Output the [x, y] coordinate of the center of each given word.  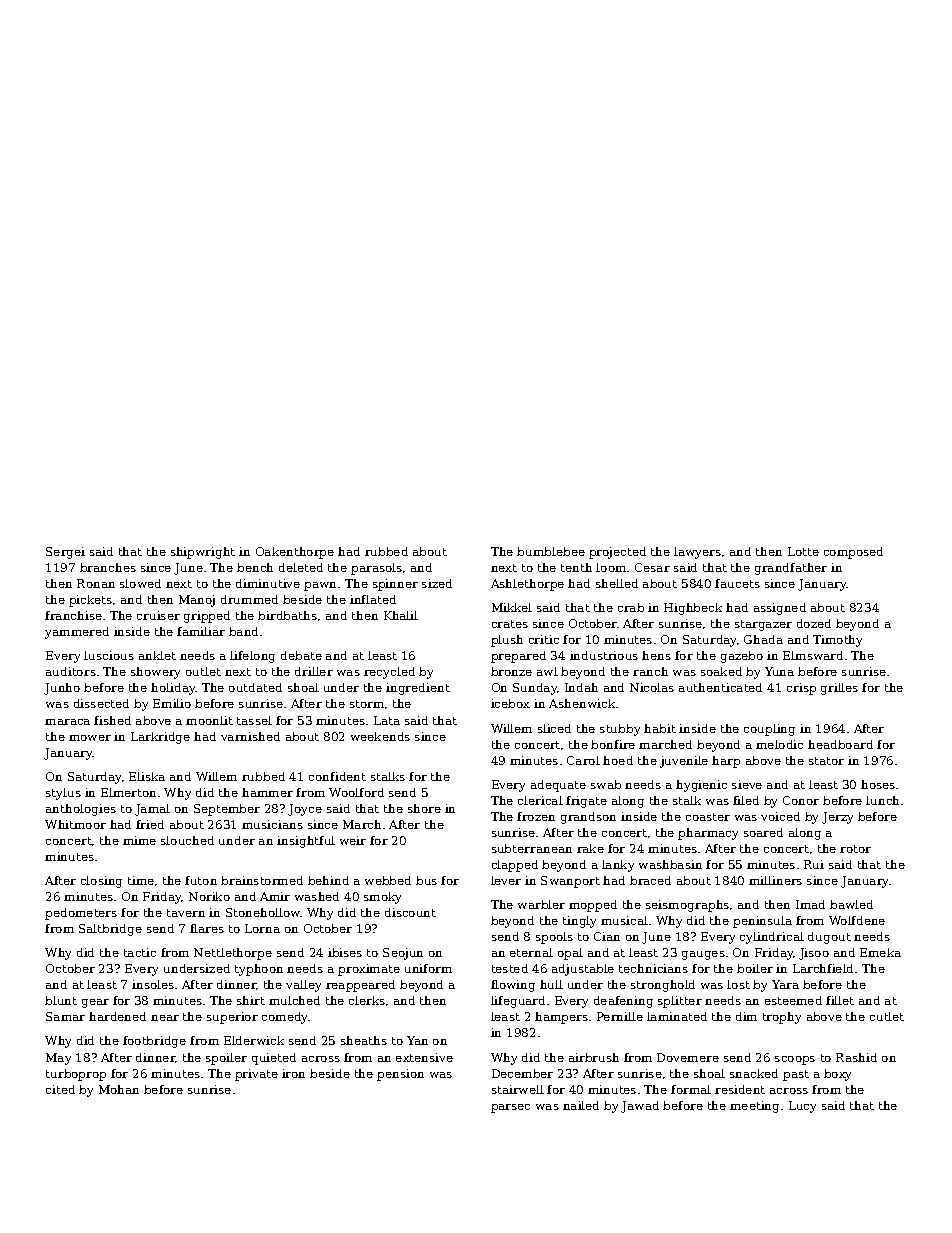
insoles [153, 984]
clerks [367, 1000]
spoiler [226, 1059]
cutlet [887, 1016]
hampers [561, 1018]
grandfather [791, 569]
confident [337, 776]
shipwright [203, 553]
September [227, 810]
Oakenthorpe [295, 553]
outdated [255, 687]
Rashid [856, 1057]
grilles [839, 689]
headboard [840, 744]
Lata [387, 720]
